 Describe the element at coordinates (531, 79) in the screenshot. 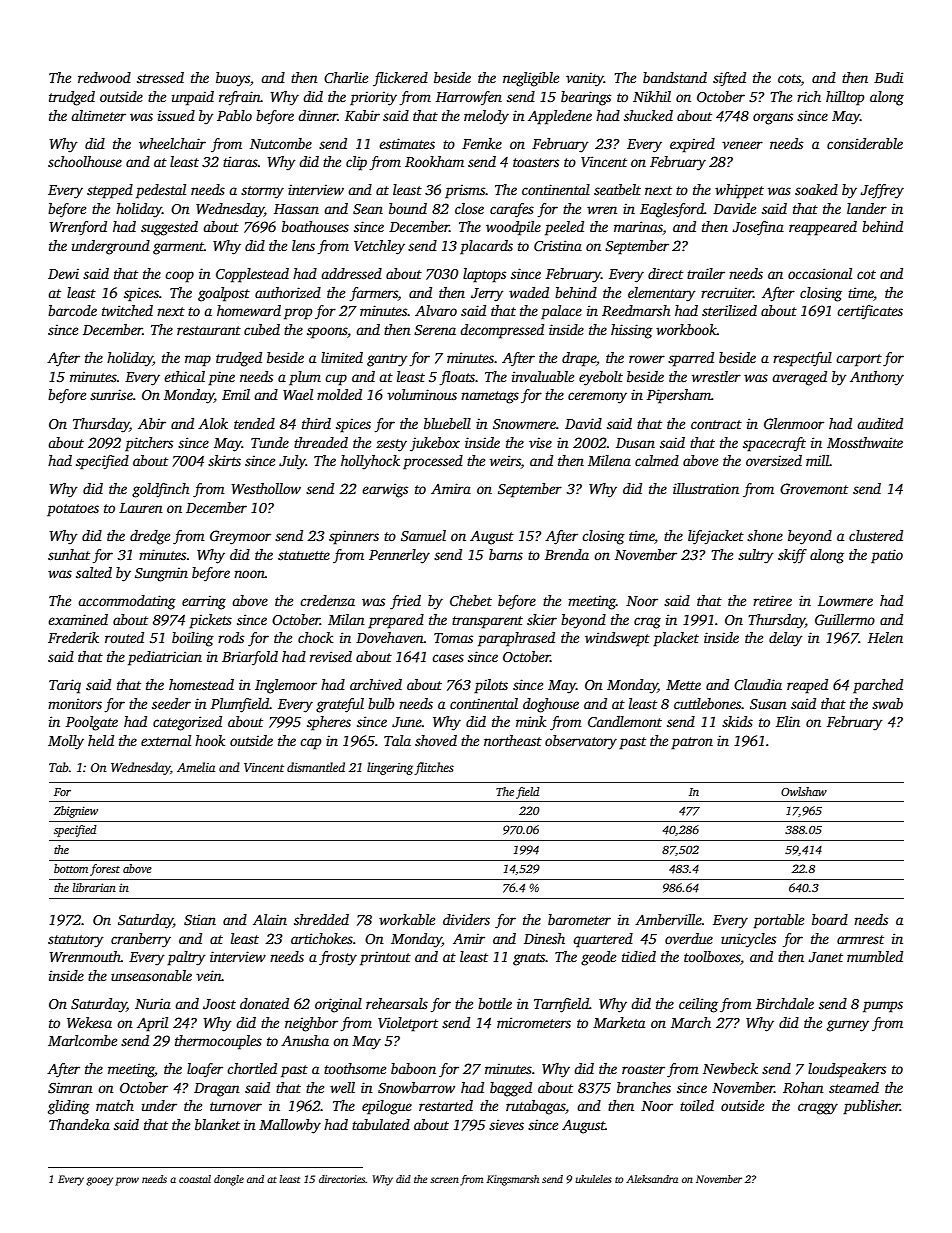

I see `negligible` at that location.
